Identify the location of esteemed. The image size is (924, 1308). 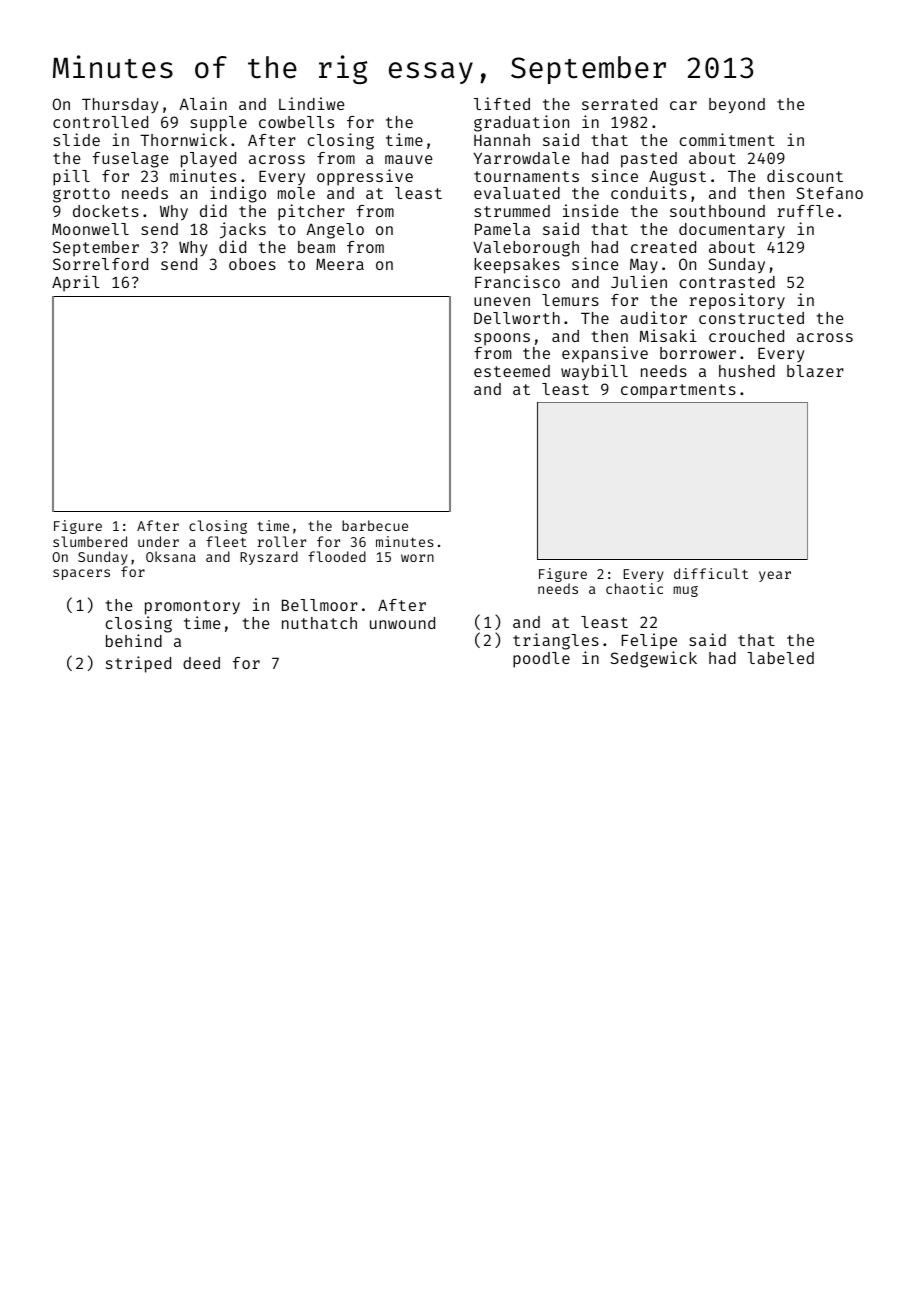
(512, 371).
